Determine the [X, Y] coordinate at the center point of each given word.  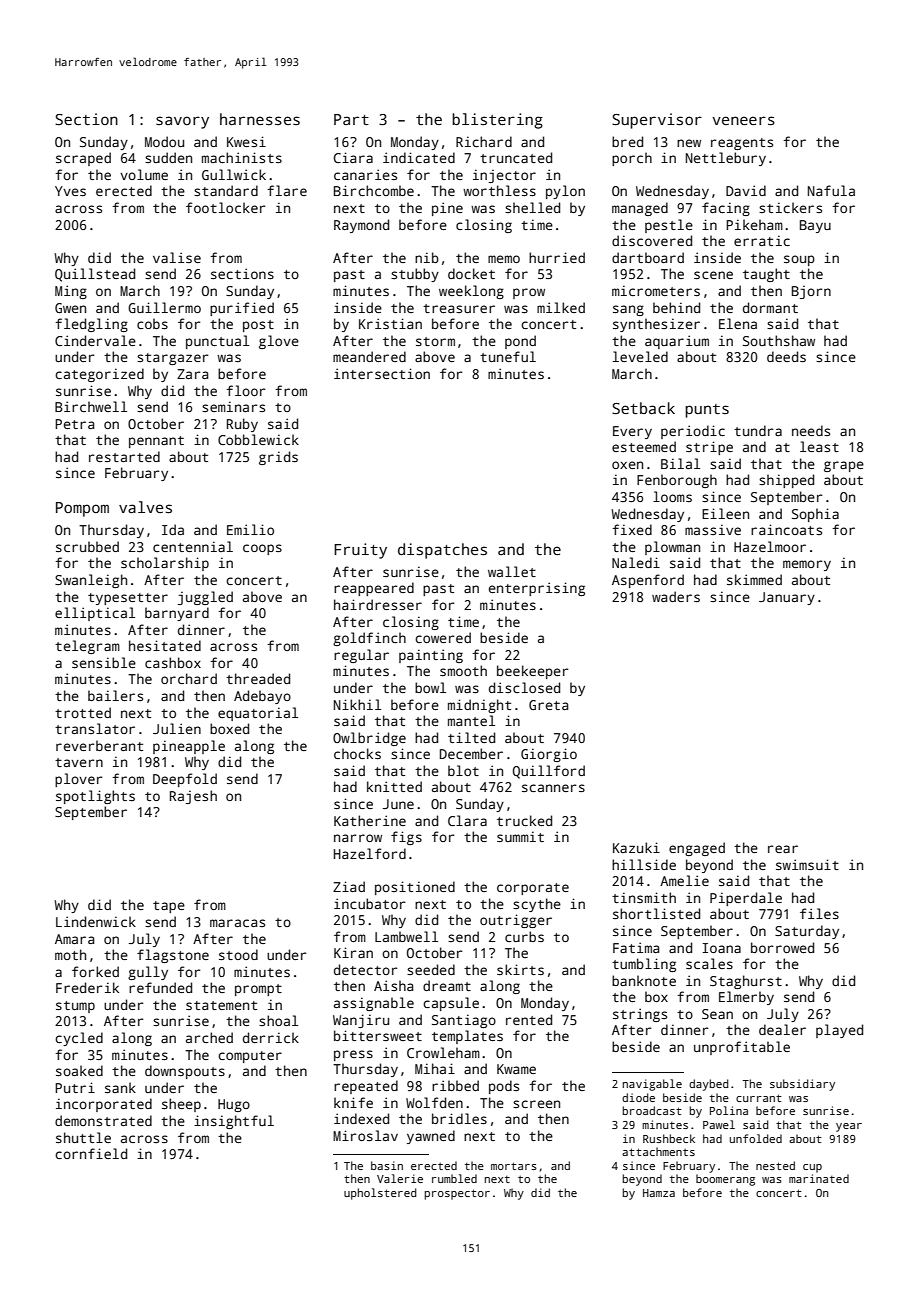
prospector [457, 1194]
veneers [743, 120]
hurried [557, 257]
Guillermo [164, 307]
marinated [819, 1178]
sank [120, 1087]
